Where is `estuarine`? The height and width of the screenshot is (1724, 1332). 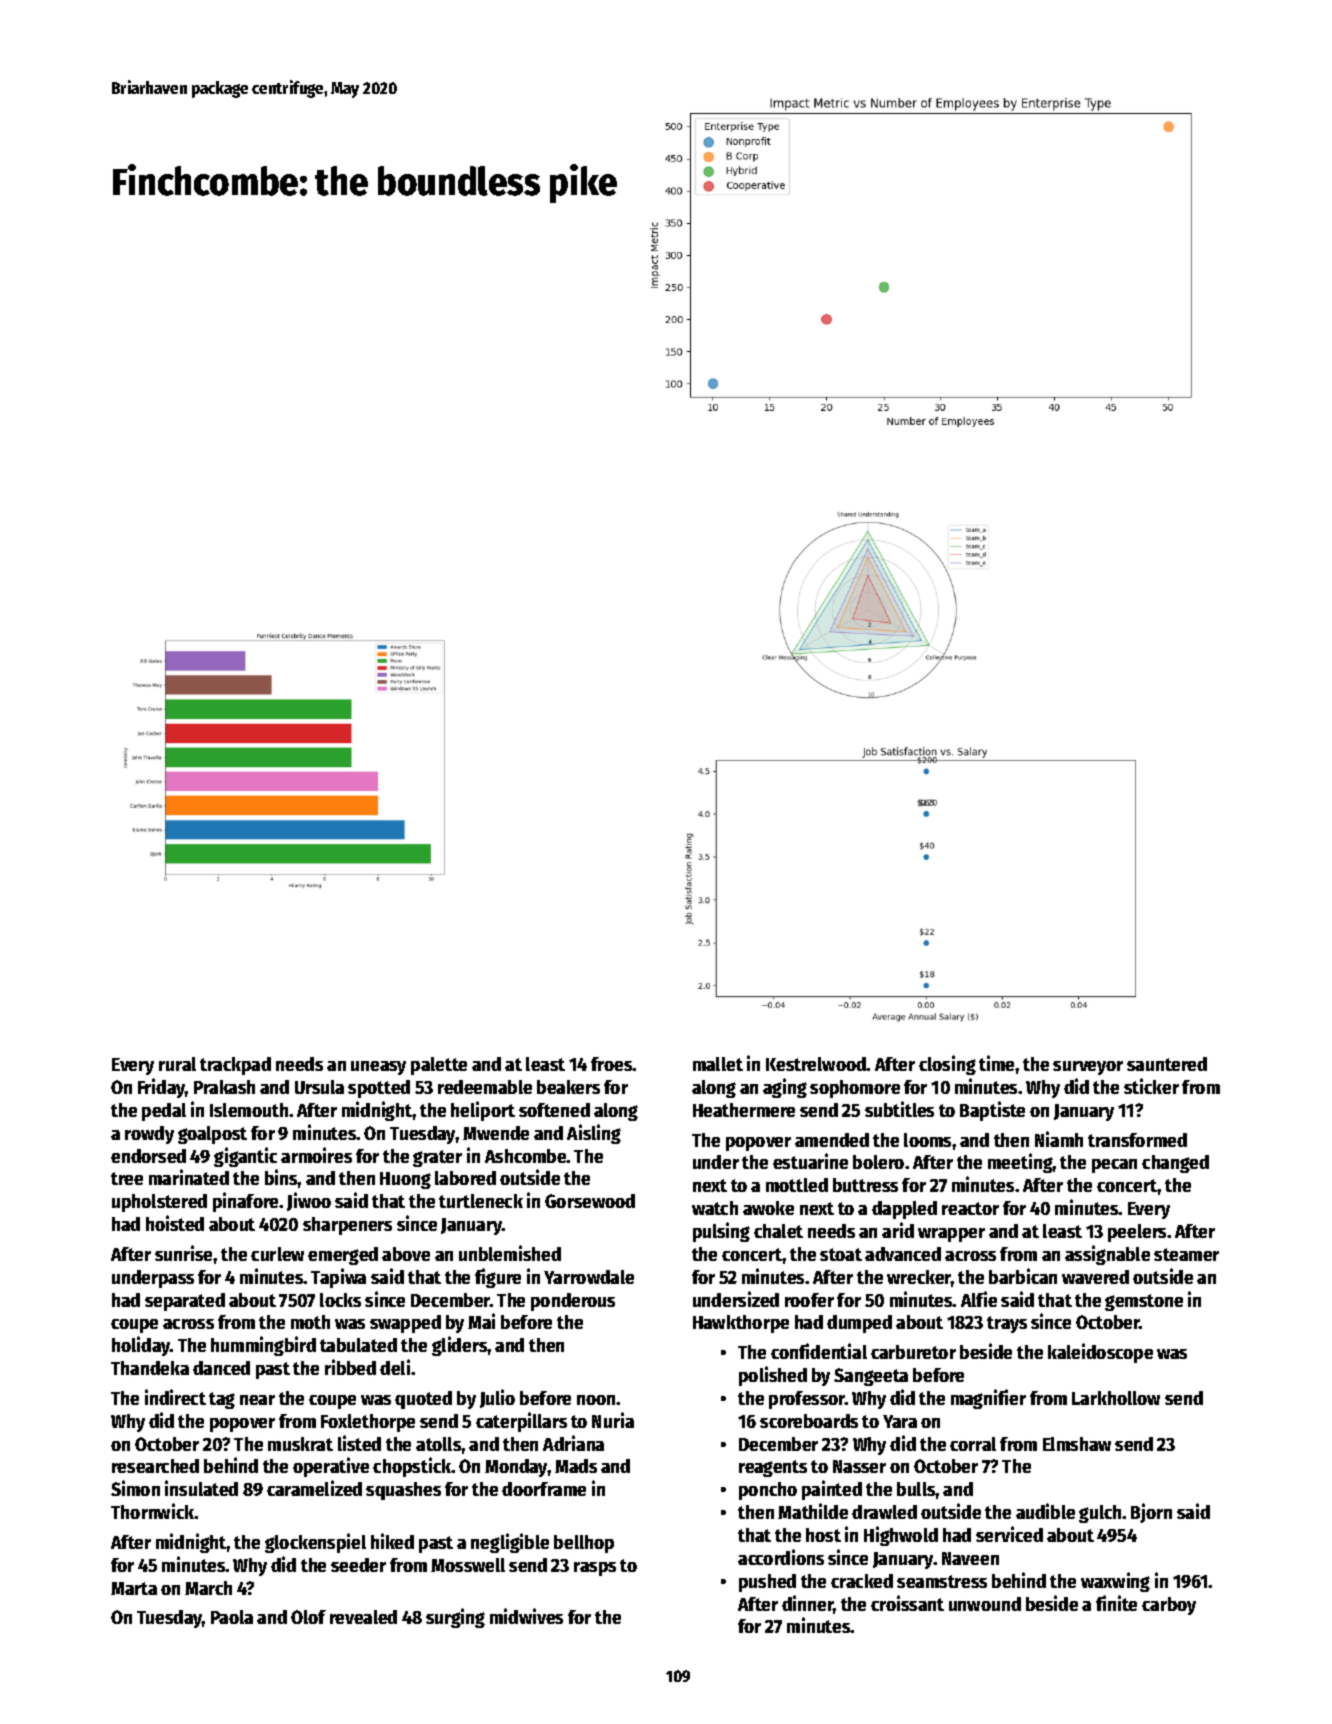
estuarine is located at coordinates (810, 1161).
